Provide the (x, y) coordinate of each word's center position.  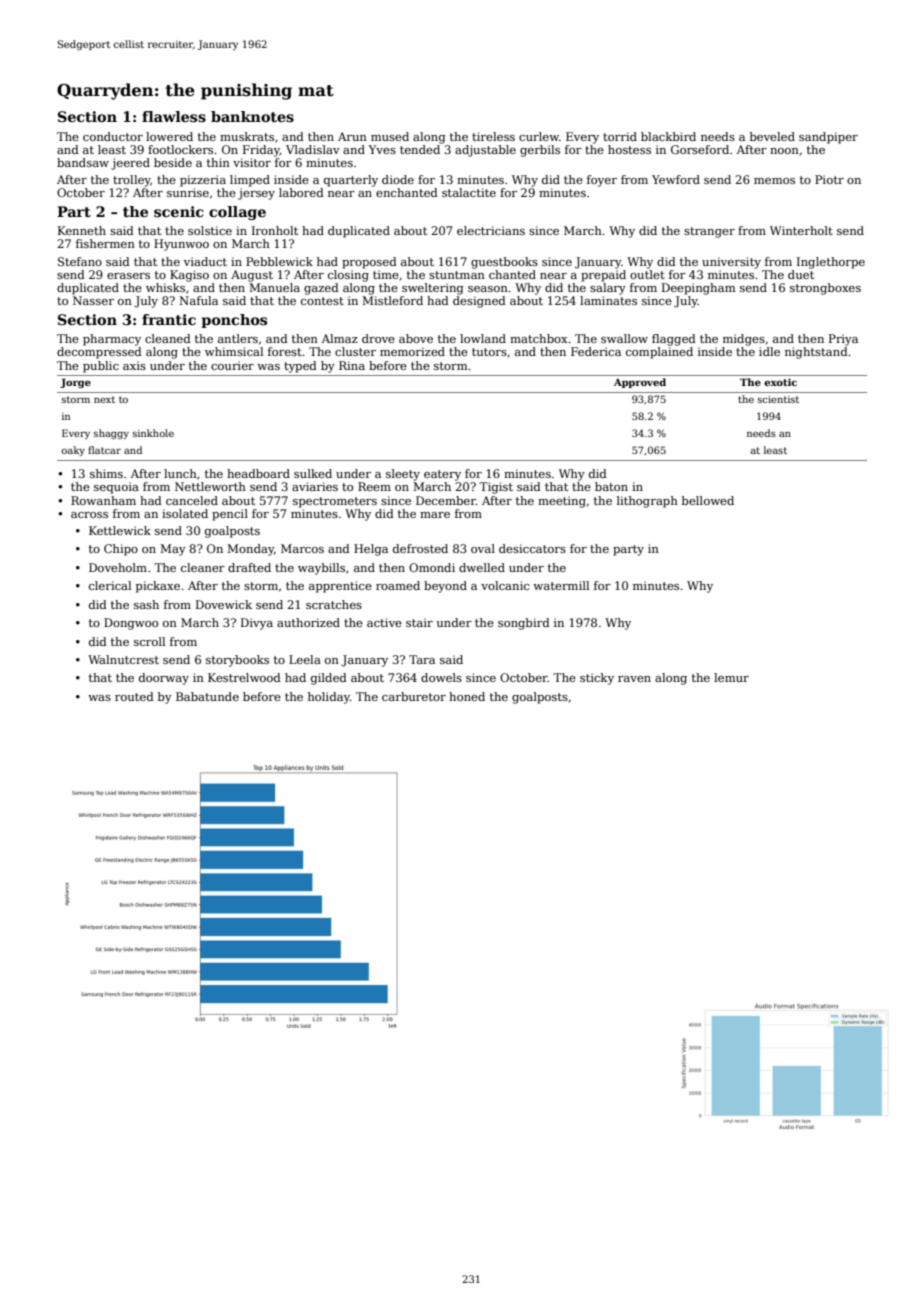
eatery (442, 475)
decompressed (99, 353)
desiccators (532, 548)
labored (301, 192)
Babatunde (207, 696)
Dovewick (224, 604)
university (731, 263)
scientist (778, 399)
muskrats (247, 136)
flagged (674, 340)
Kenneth (82, 230)
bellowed (708, 500)
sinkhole (153, 433)
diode (398, 179)
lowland (483, 338)
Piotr (829, 179)
